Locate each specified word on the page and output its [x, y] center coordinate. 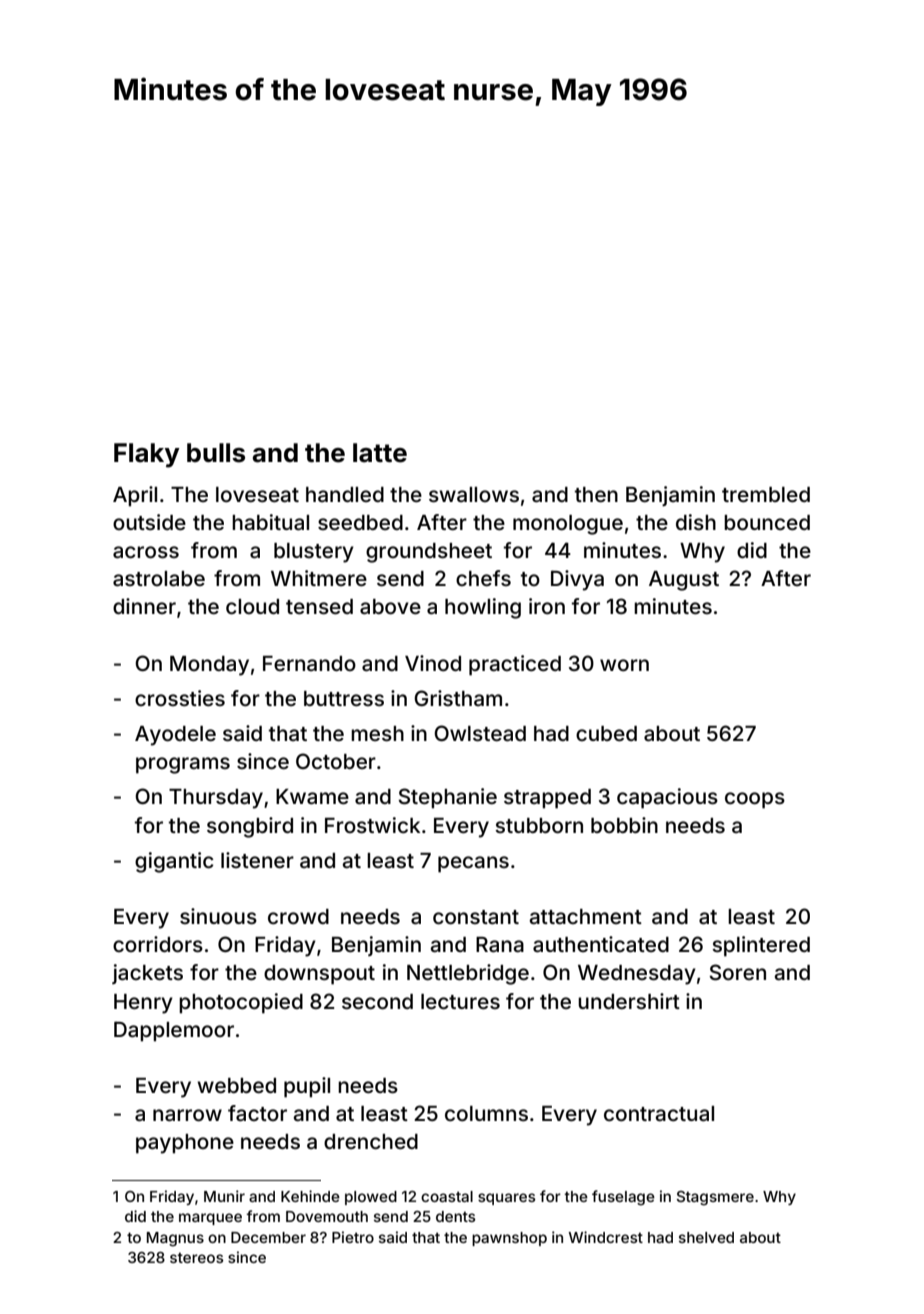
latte [380, 453]
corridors [158, 944]
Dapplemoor [174, 1031]
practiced [515, 665]
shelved [706, 1237]
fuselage [623, 1198]
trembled [766, 494]
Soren [737, 972]
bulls [216, 453]
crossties [180, 698]
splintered [761, 946]
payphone [185, 1144]
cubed [606, 733]
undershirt [629, 1001]
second [377, 1001]
